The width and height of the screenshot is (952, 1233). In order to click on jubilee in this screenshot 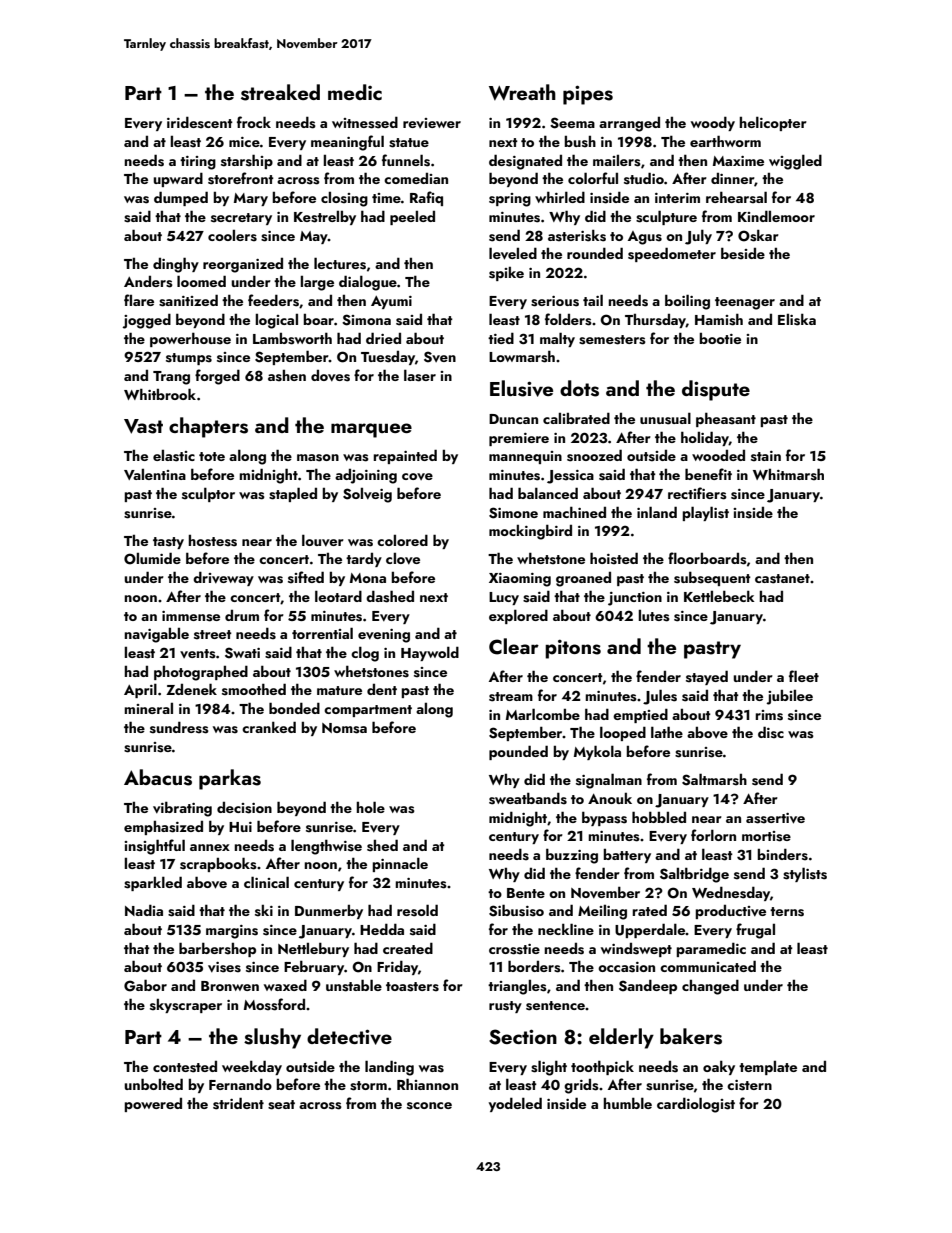, I will do `click(789, 697)`.
